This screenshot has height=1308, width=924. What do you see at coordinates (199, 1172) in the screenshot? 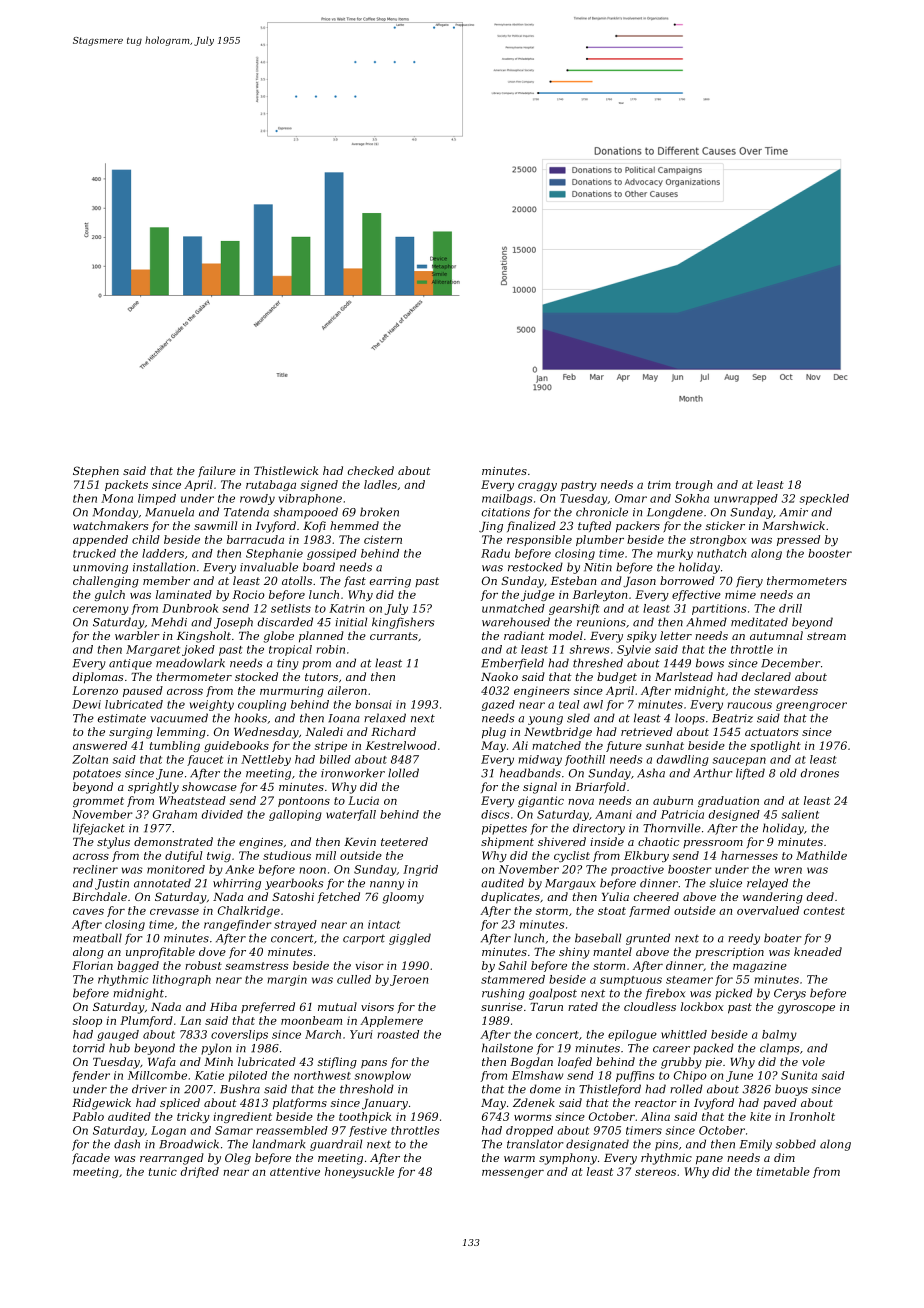
I see `drifted` at bounding box center [199, 1172].
